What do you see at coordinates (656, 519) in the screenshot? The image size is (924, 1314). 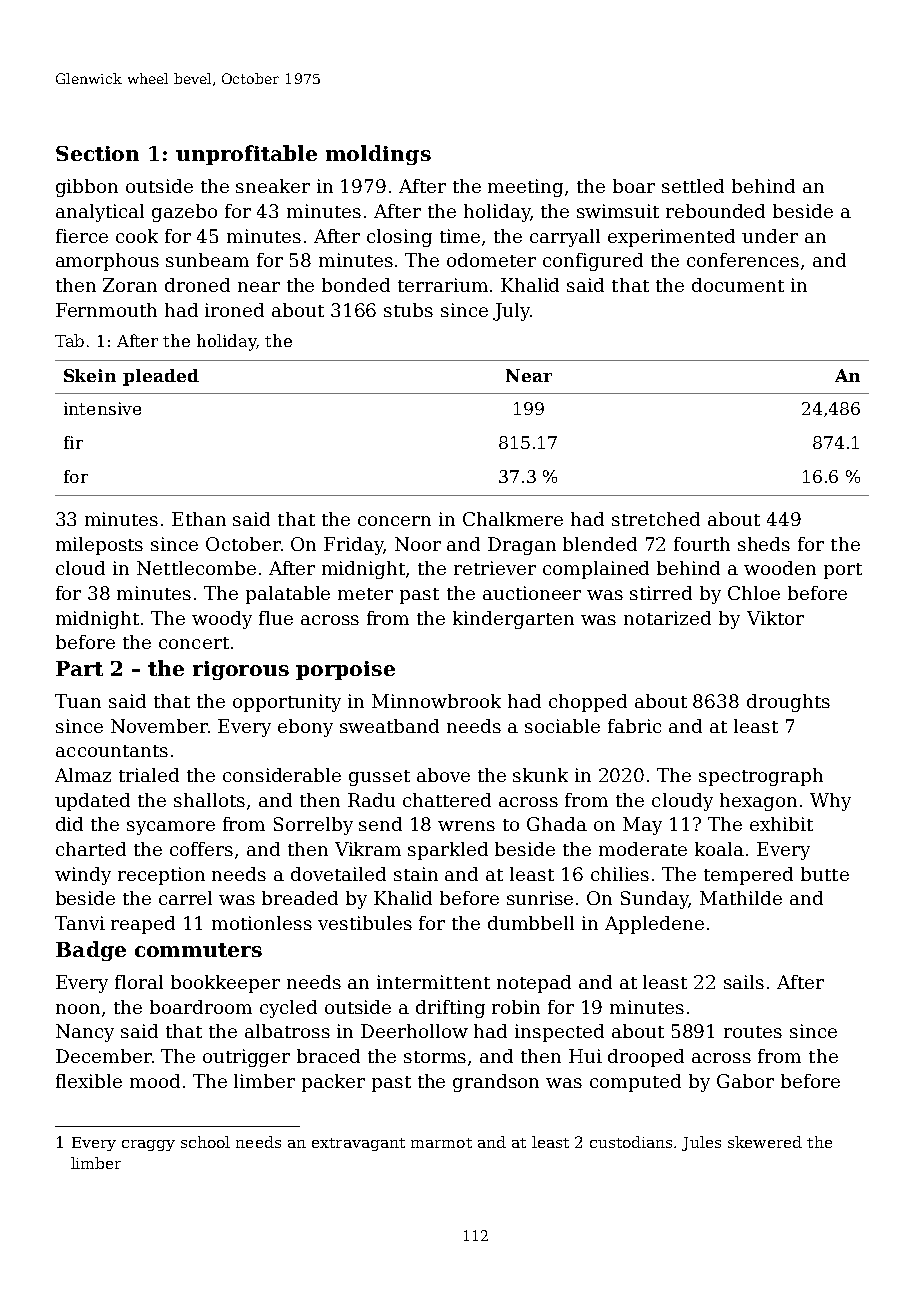 I see `stretched` at bounding box center [656, 519].
